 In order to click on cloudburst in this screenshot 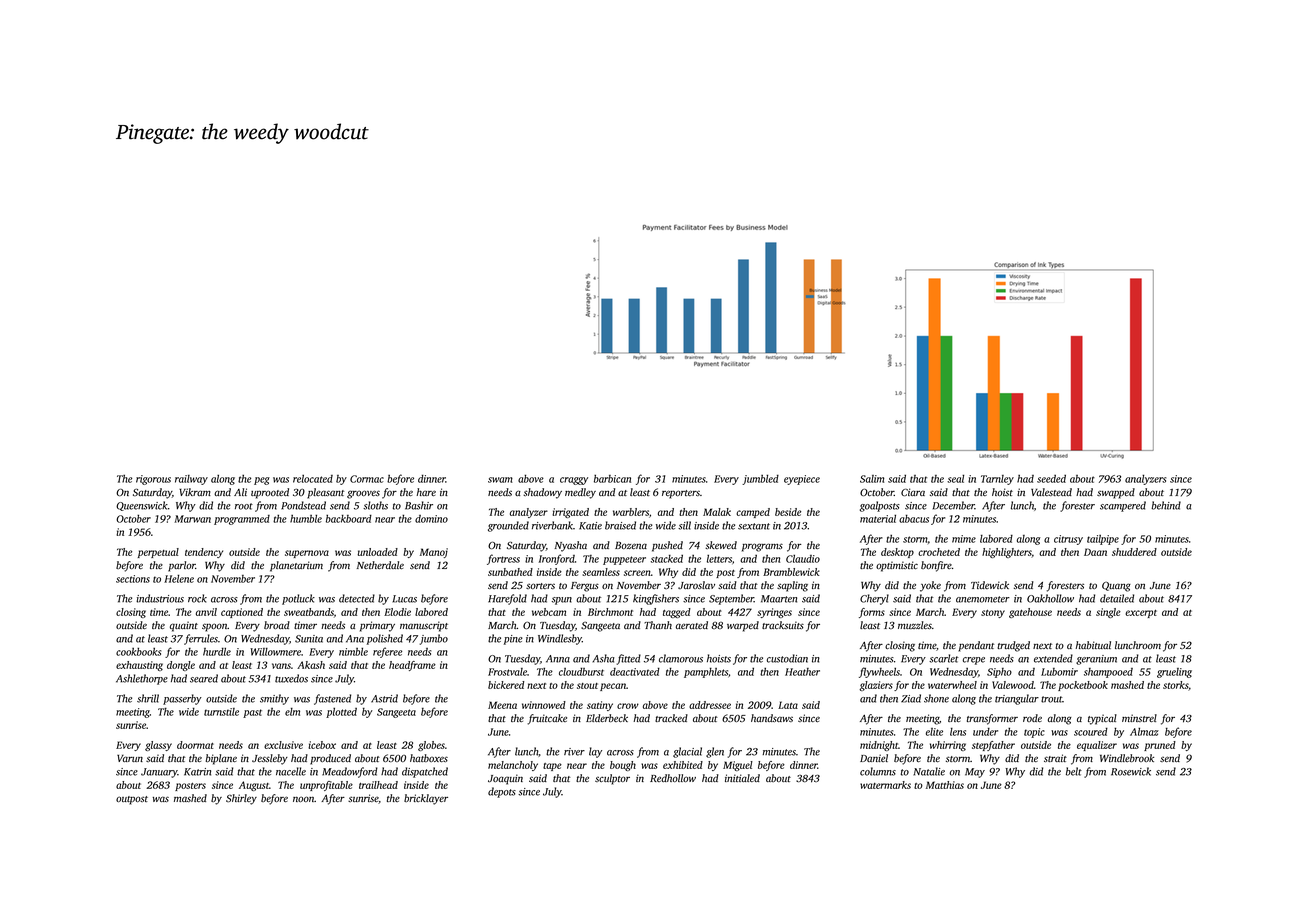, I will do `click(581, 672)`.
